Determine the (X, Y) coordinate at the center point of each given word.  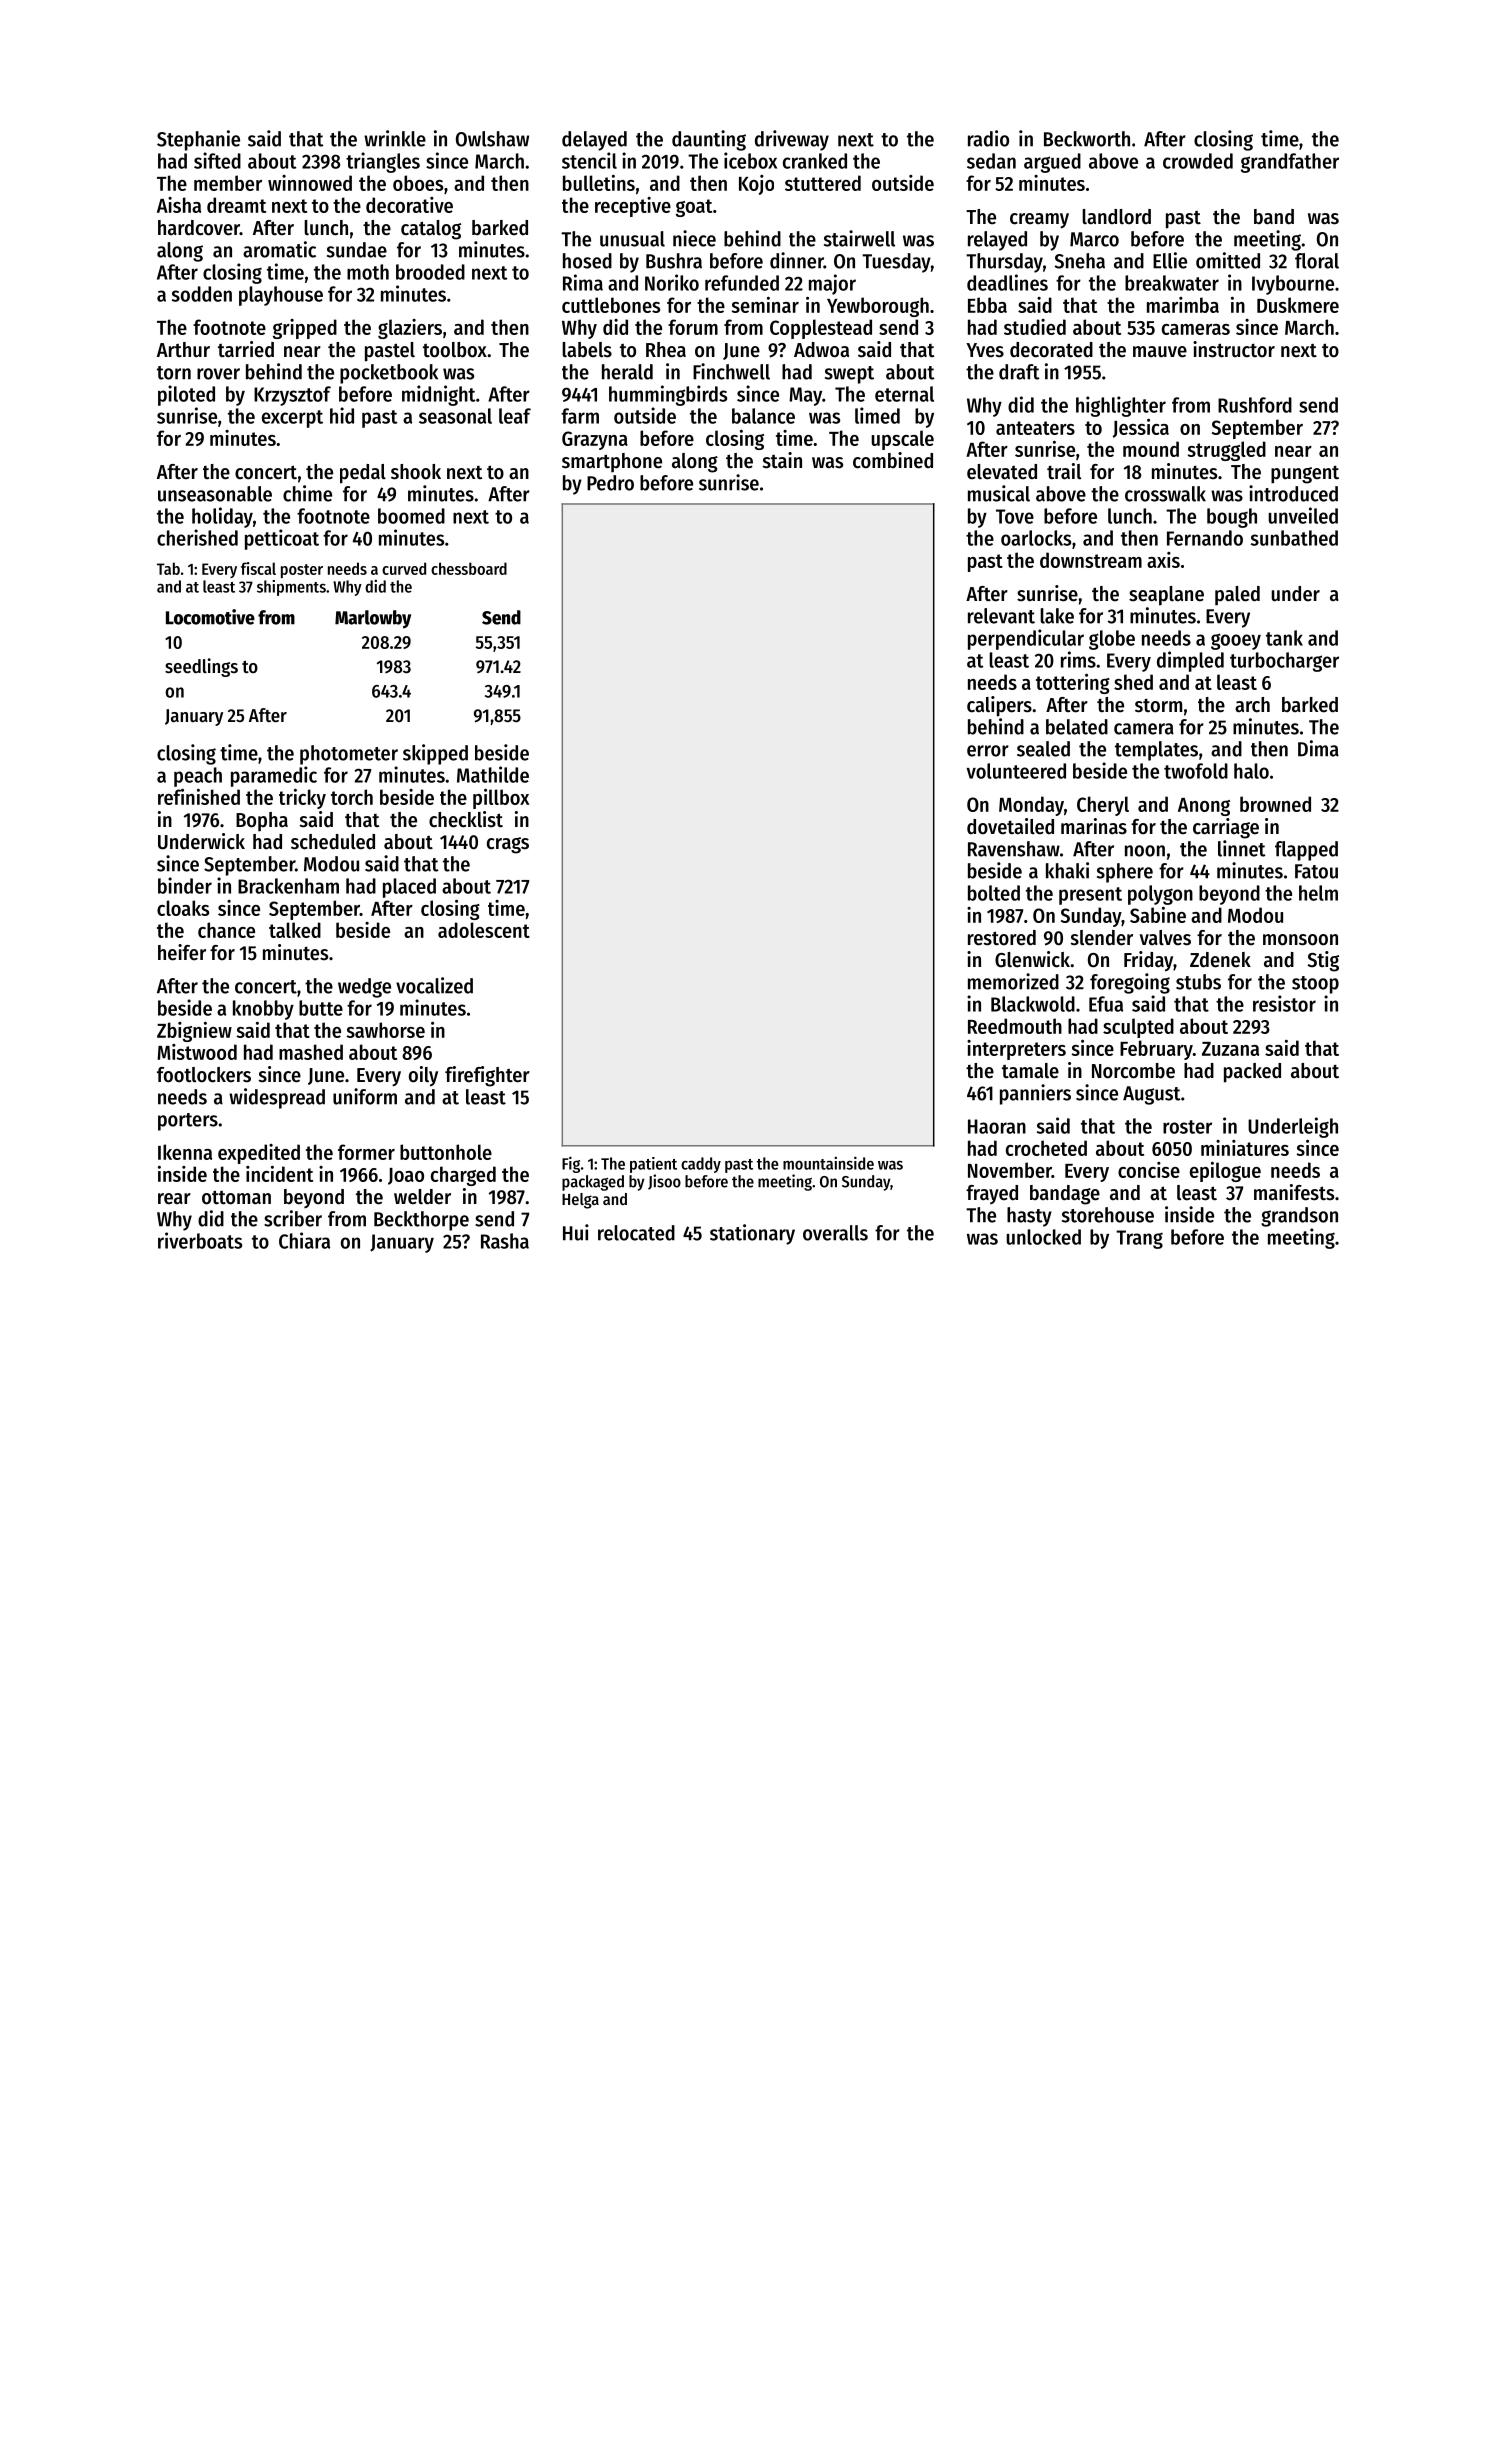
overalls (835, 1233)
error (988, 751)
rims (1078, 659)
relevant (1001, 616)
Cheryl (1103, 806)
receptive (633, 207)
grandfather (1290, 163)
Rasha (505, 1241)
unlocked (1043, 1237)
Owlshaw (492, 139)
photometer (349, 755)
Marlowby (373, 619)
